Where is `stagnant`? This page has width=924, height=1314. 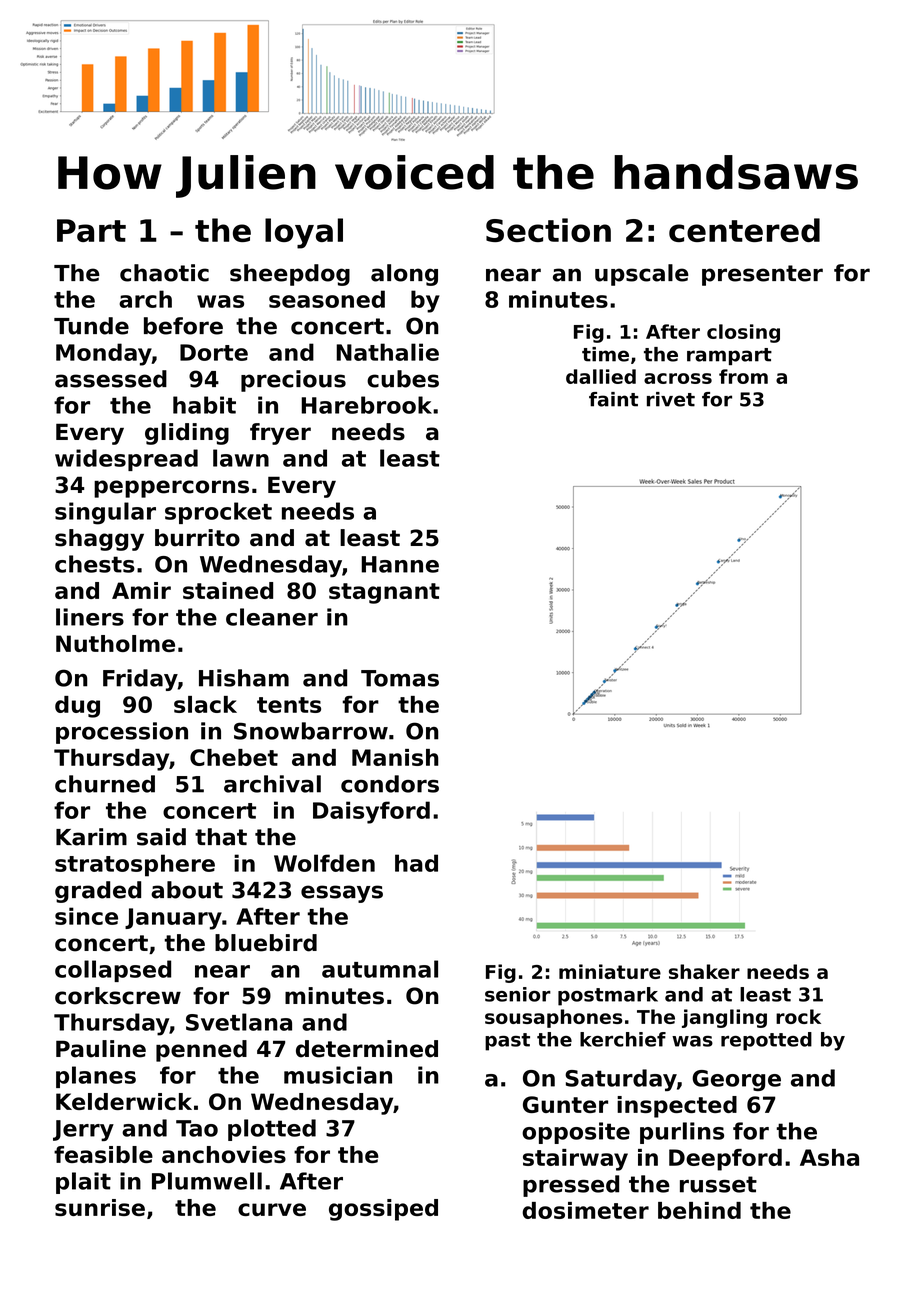 stagnant is located at coordinates (384, 593).
